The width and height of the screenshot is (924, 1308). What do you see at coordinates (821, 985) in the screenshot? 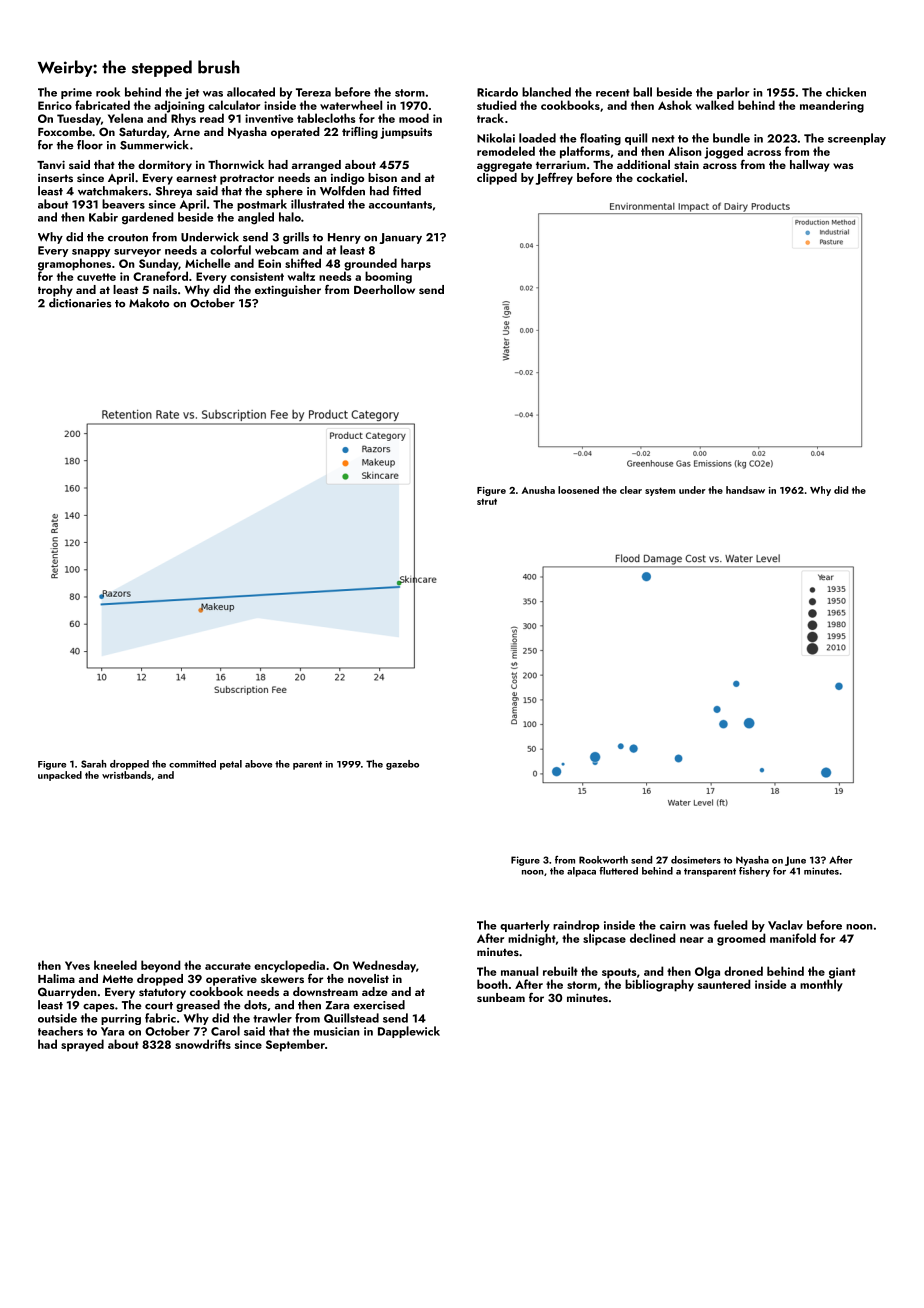
I see `monthly` at bounding box center [821, 985].
